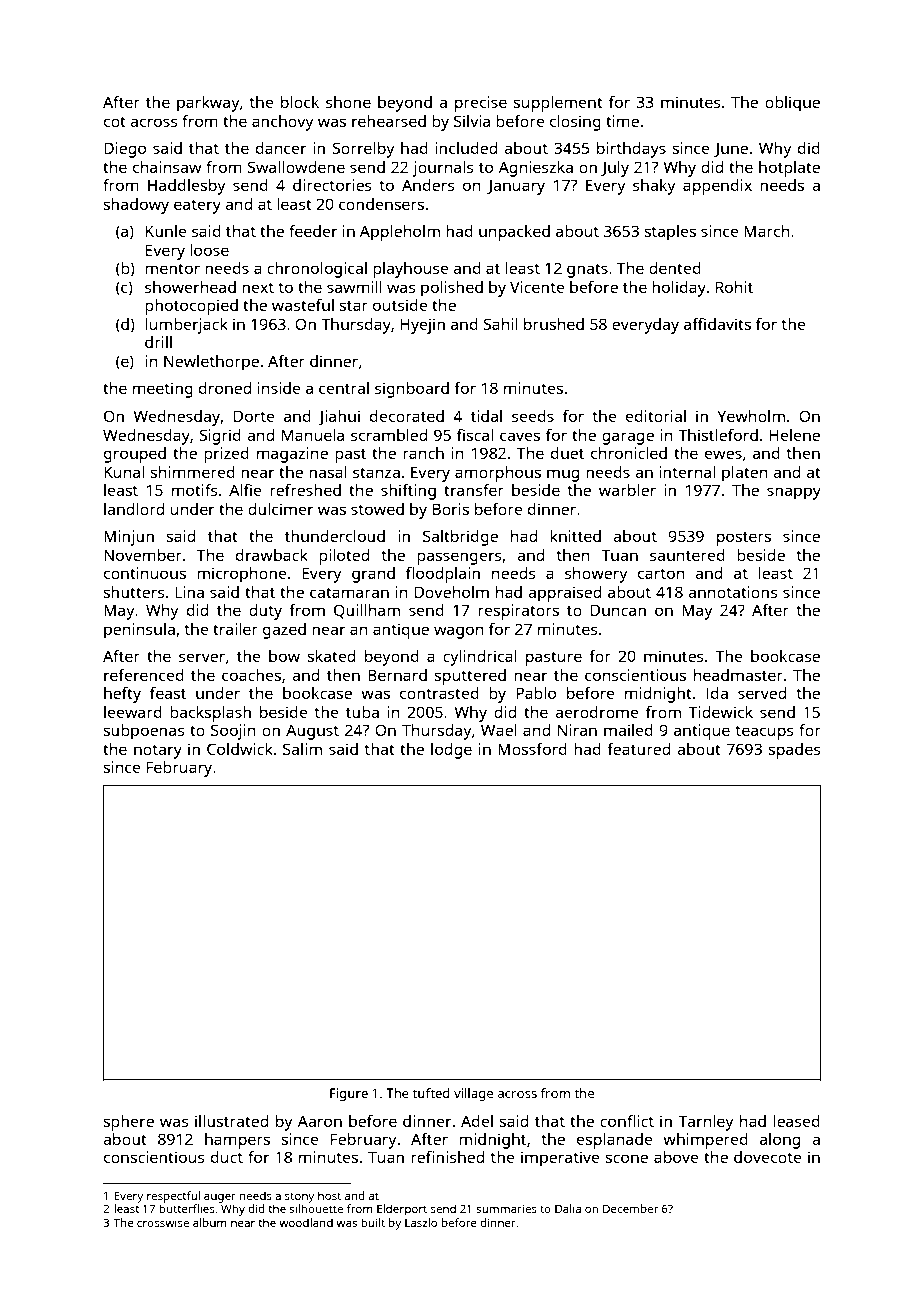  What do you see at coordinates (421, 1222) in the document?
I see `Laszlo` at bounding box center [421, 1222].
